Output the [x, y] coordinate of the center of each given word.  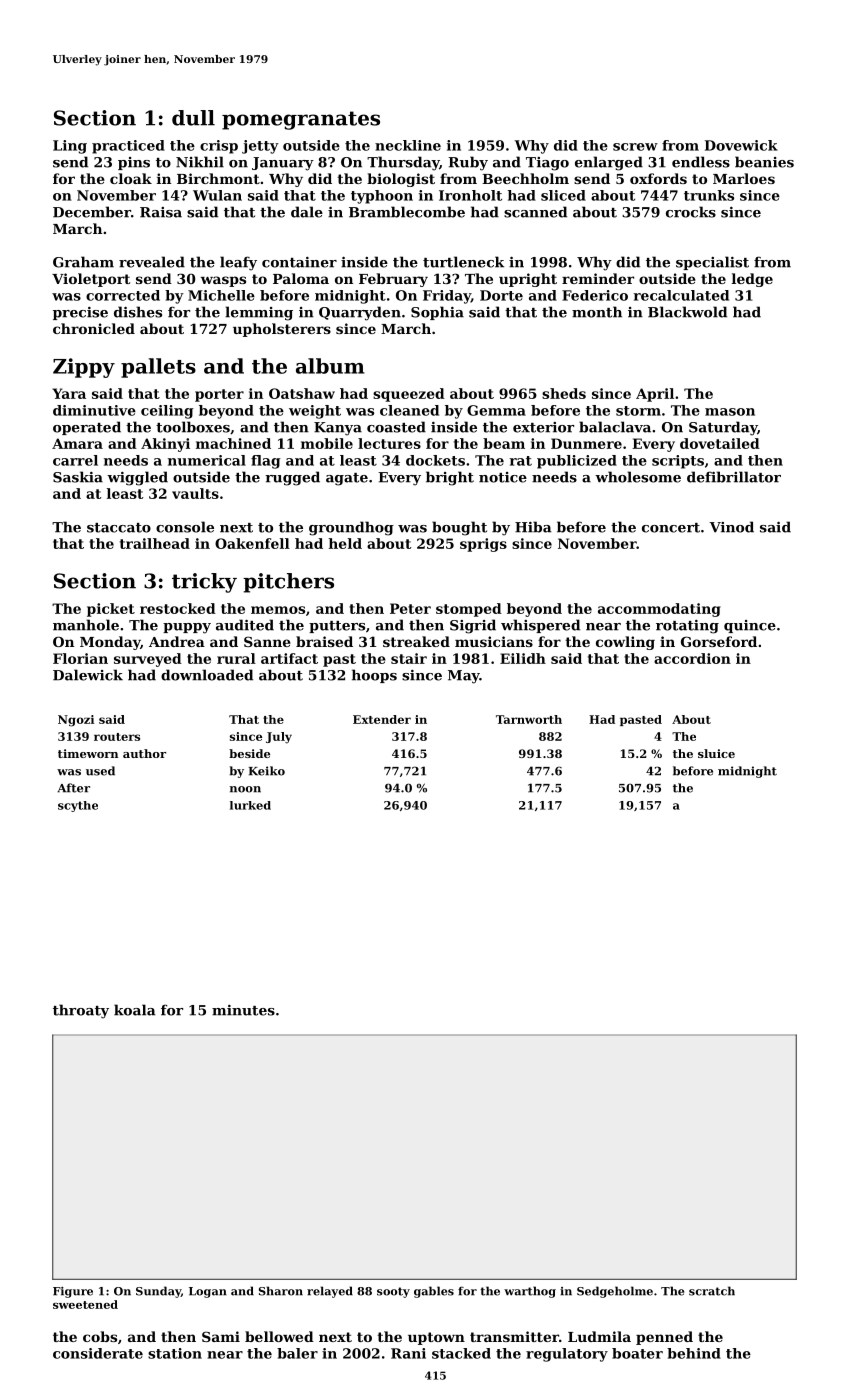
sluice [716, 753]
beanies [764, 162]
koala [134, 1010]
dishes [138, 312]
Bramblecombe [407, 212]
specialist [712, 263]
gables [434, 1292]
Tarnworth [529, 719]
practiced [128, 147]
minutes [243, 1010]
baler [297, 1353]
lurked [250, 805]
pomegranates [301, 120]
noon [245, 789]
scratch [712, 1291]
